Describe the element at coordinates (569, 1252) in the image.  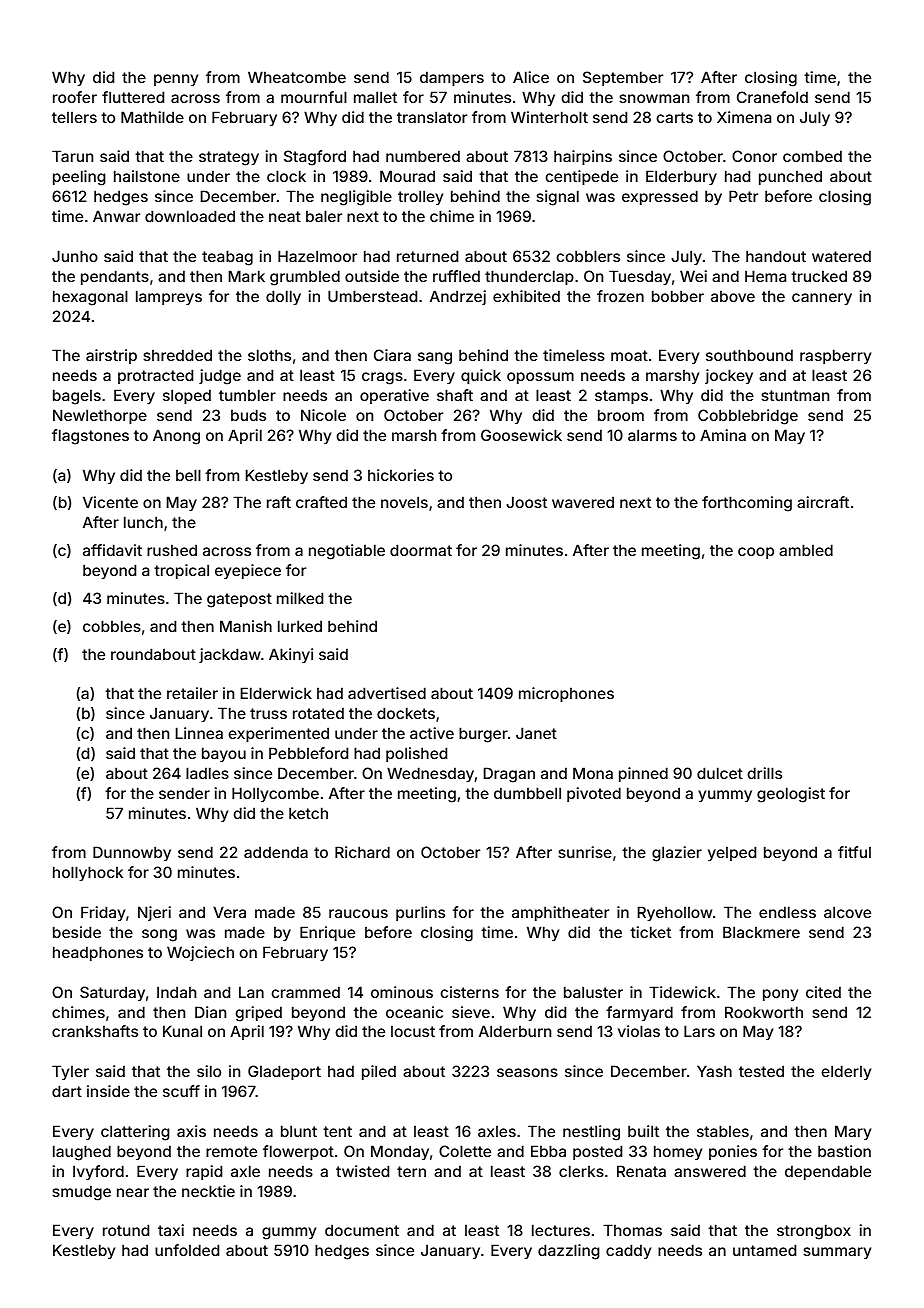
I see `dazzling` at that location.
